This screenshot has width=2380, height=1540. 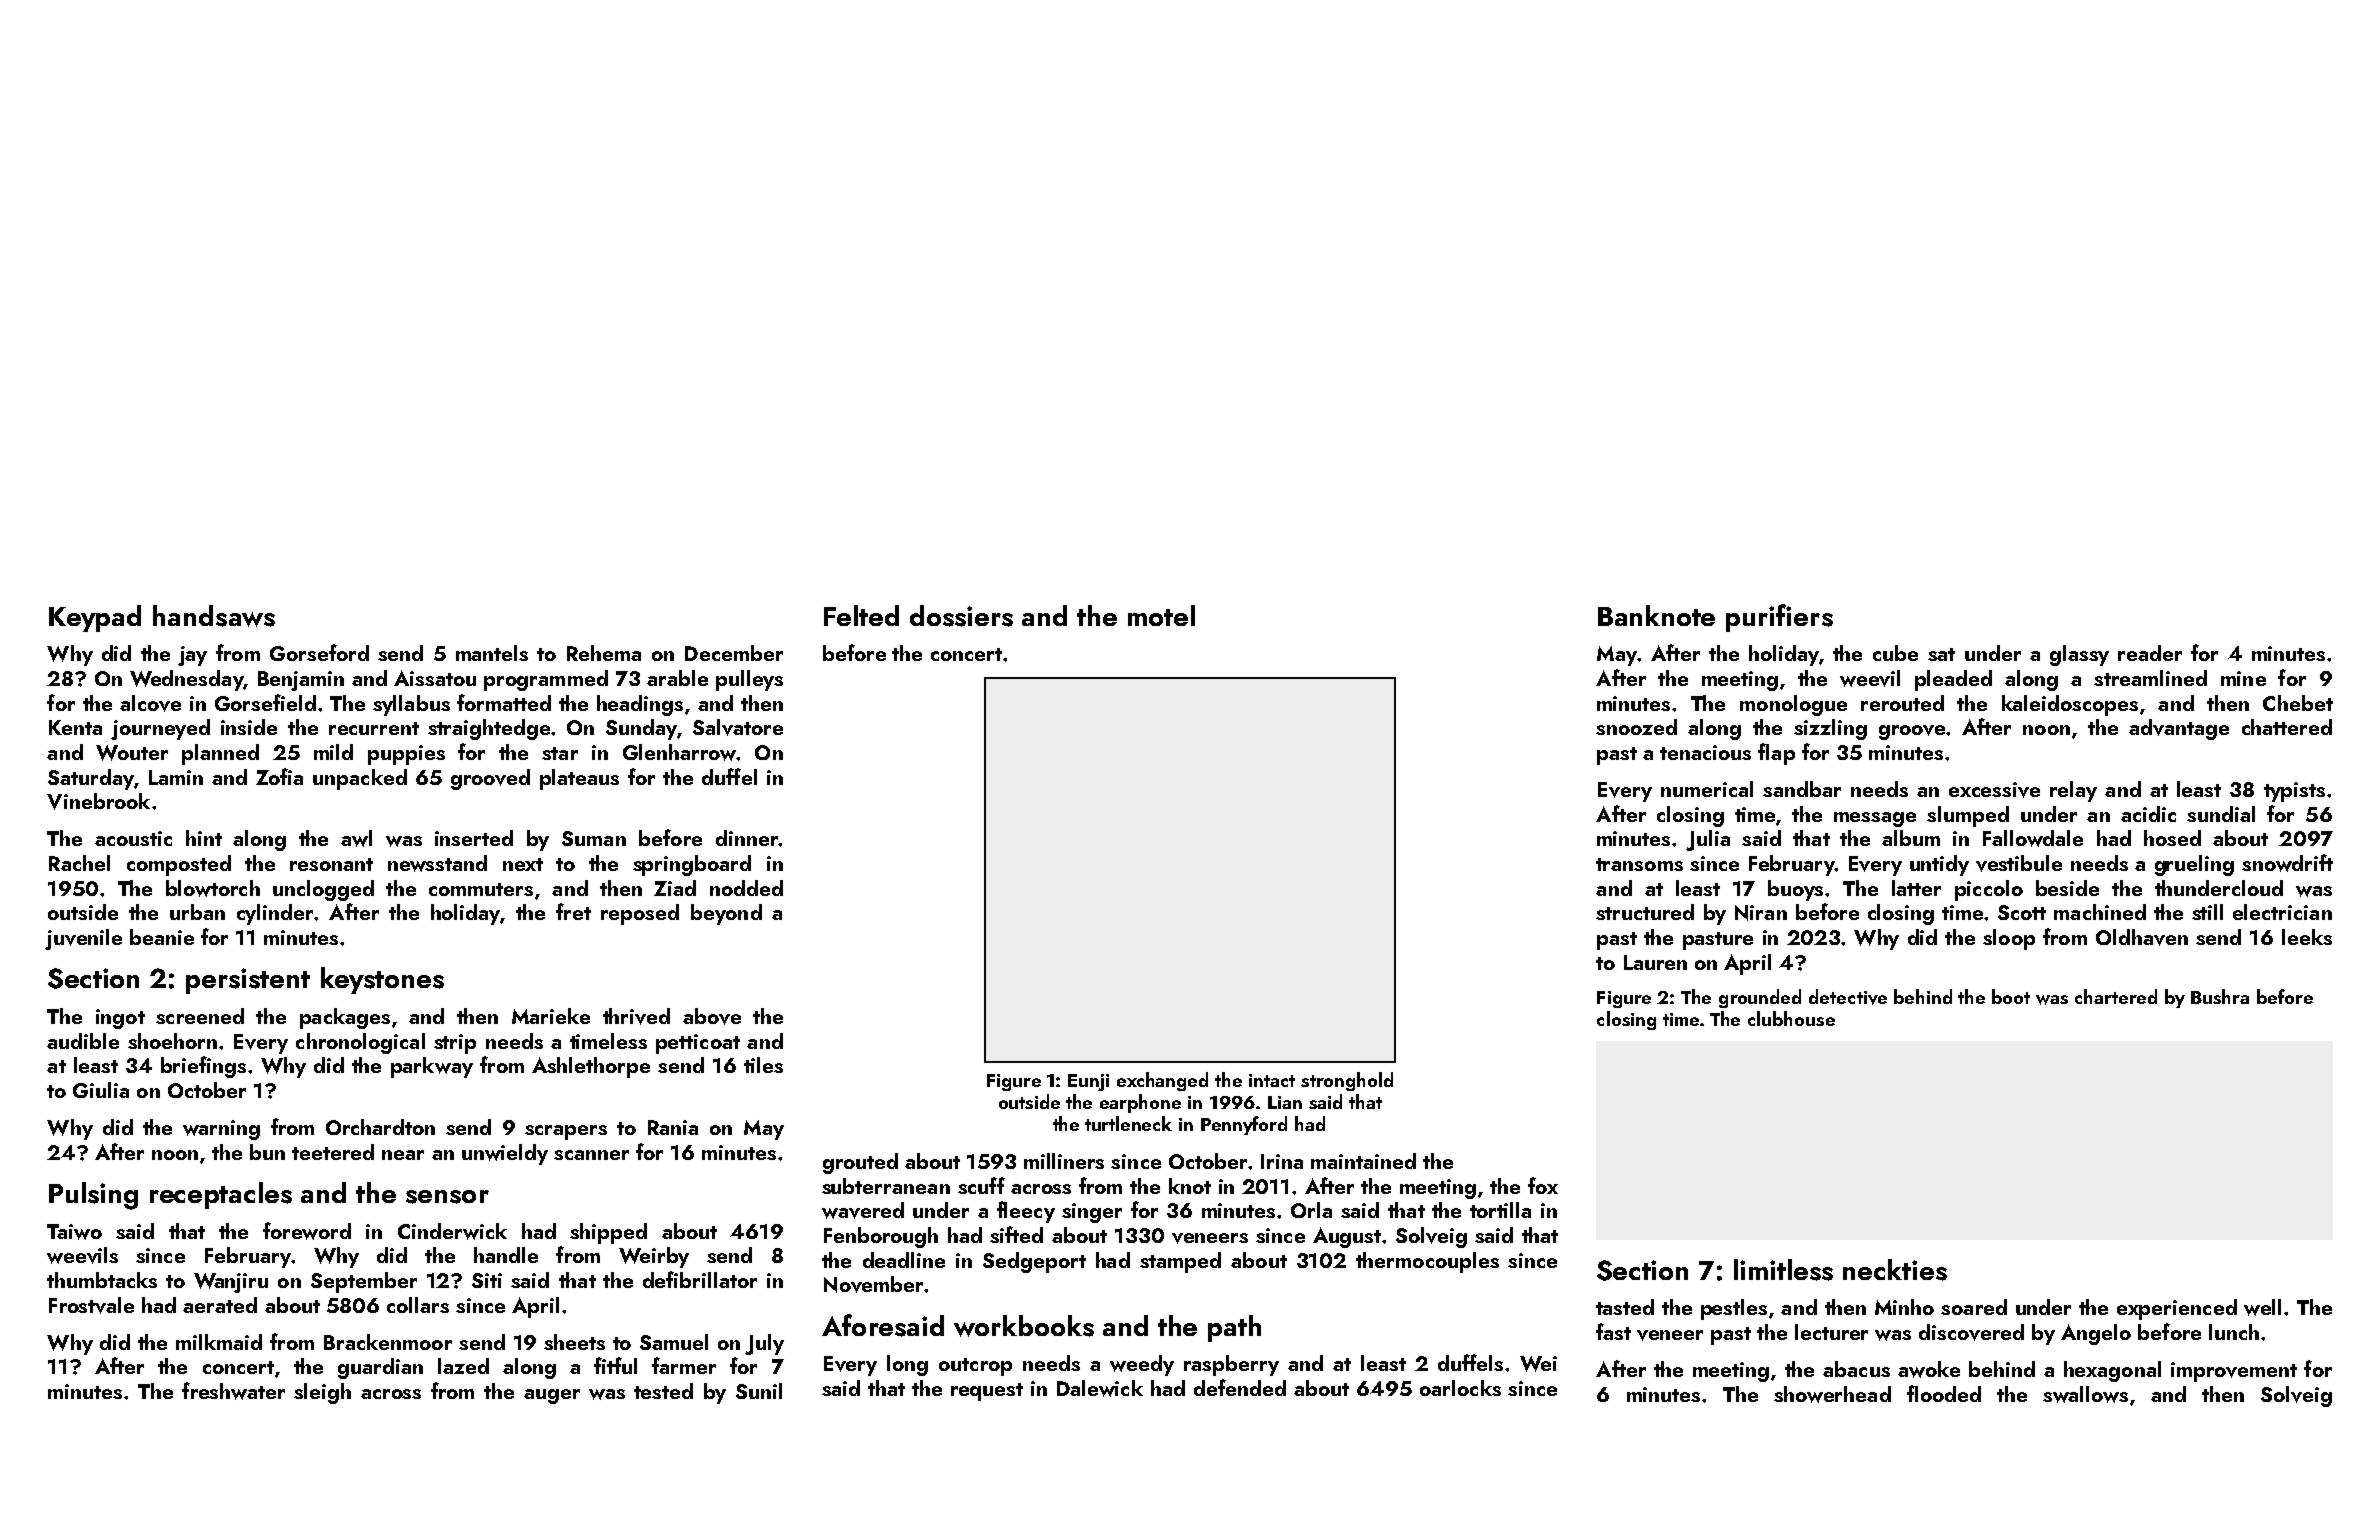 What do you see at coordinates (2287, 727) in the screenshot?
I see `chattered` at bounding box center [2287, 727].
